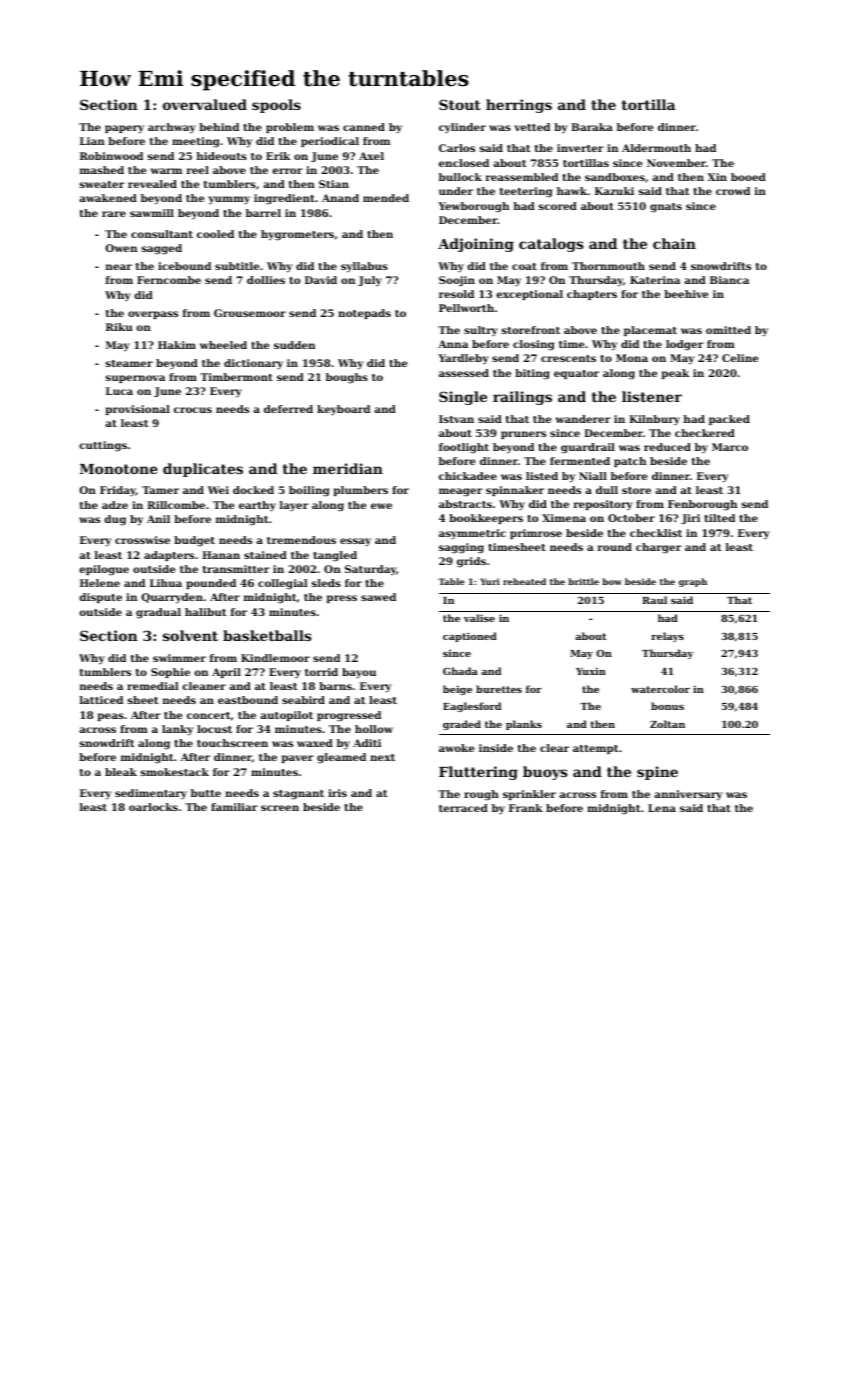  Describe the element at coordinates (596, 749) in the document. I see `attempt` at that location.
